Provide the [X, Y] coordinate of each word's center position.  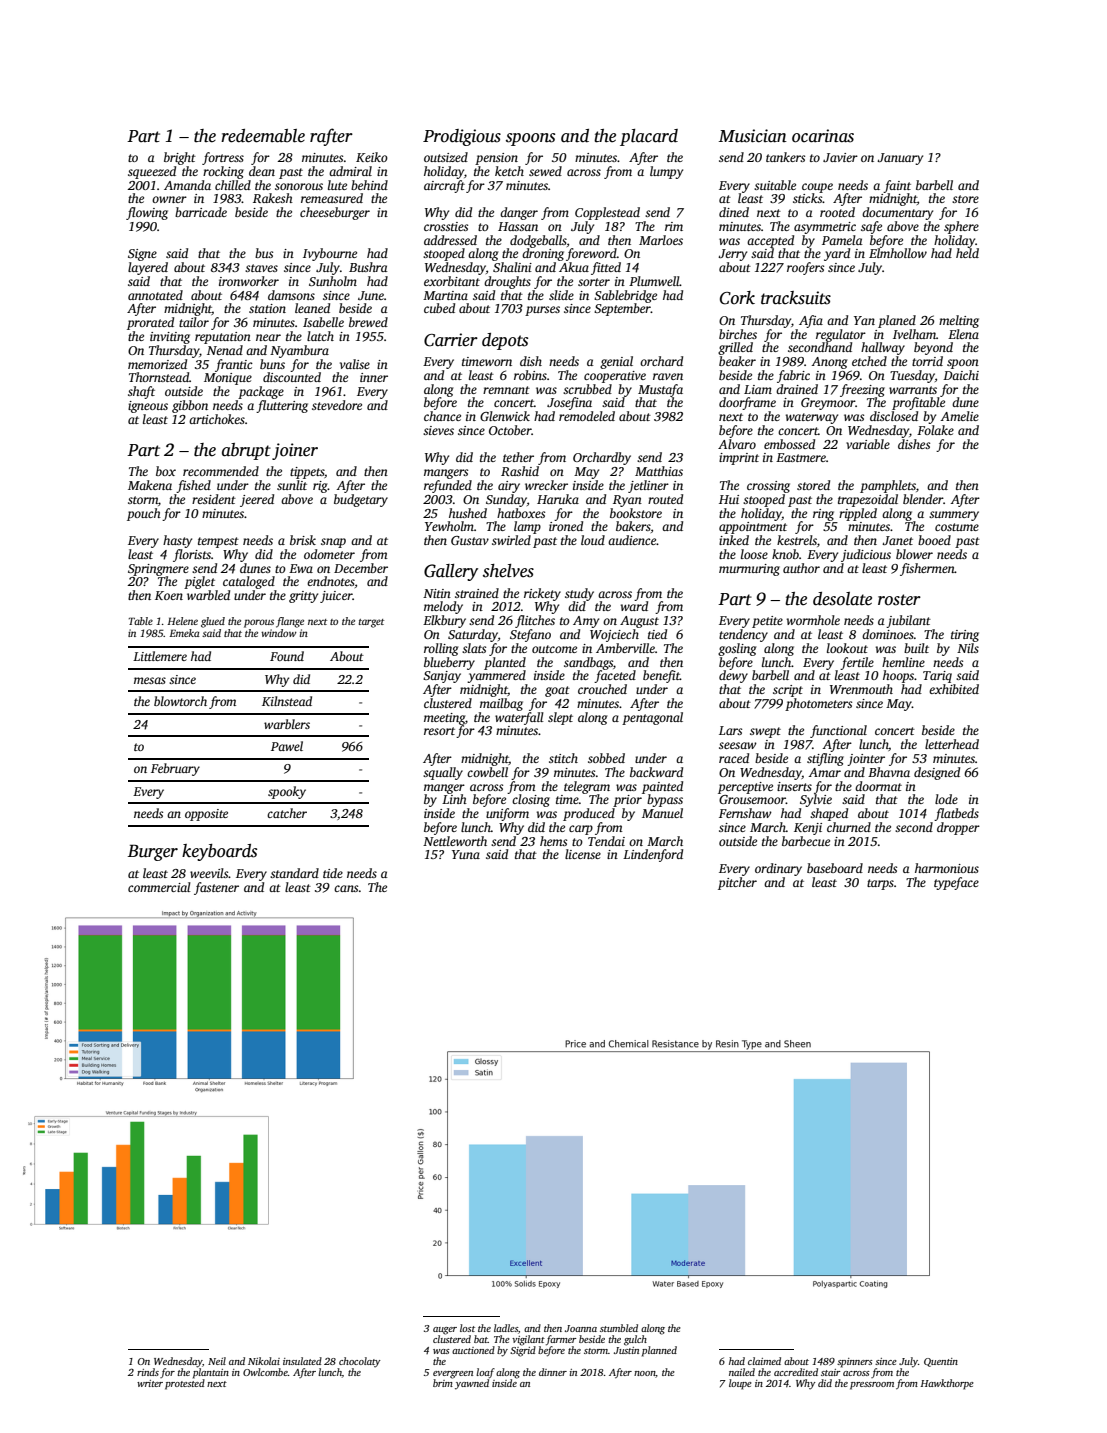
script [788, 691]
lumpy [666, 172]
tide [333, 873]
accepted [770, 241]
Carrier [451, 340]
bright [180, 158]
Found [287, 656]
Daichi [961, 375]
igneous [148, 407]
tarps [880, 884]
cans [346, 888]
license [583, 854]
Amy [586, 622]
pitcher [737, 883]
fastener [216, 888]
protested [185, 1384]
